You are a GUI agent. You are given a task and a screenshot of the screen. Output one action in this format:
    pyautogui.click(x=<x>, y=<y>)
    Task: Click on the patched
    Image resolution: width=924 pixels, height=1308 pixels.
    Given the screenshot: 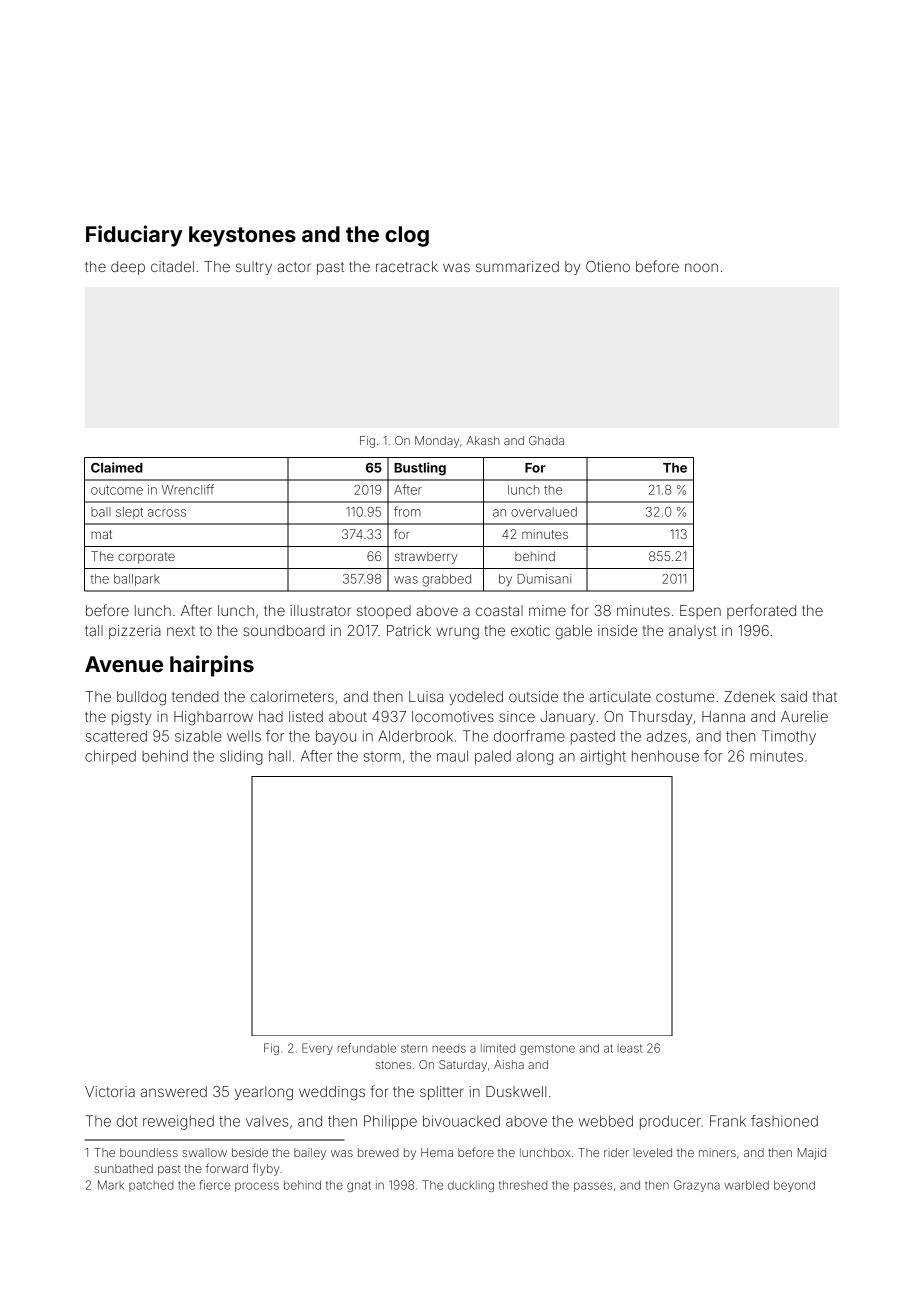 What is the action you would take?
    pyautogui.click(x=151, y=1186)
